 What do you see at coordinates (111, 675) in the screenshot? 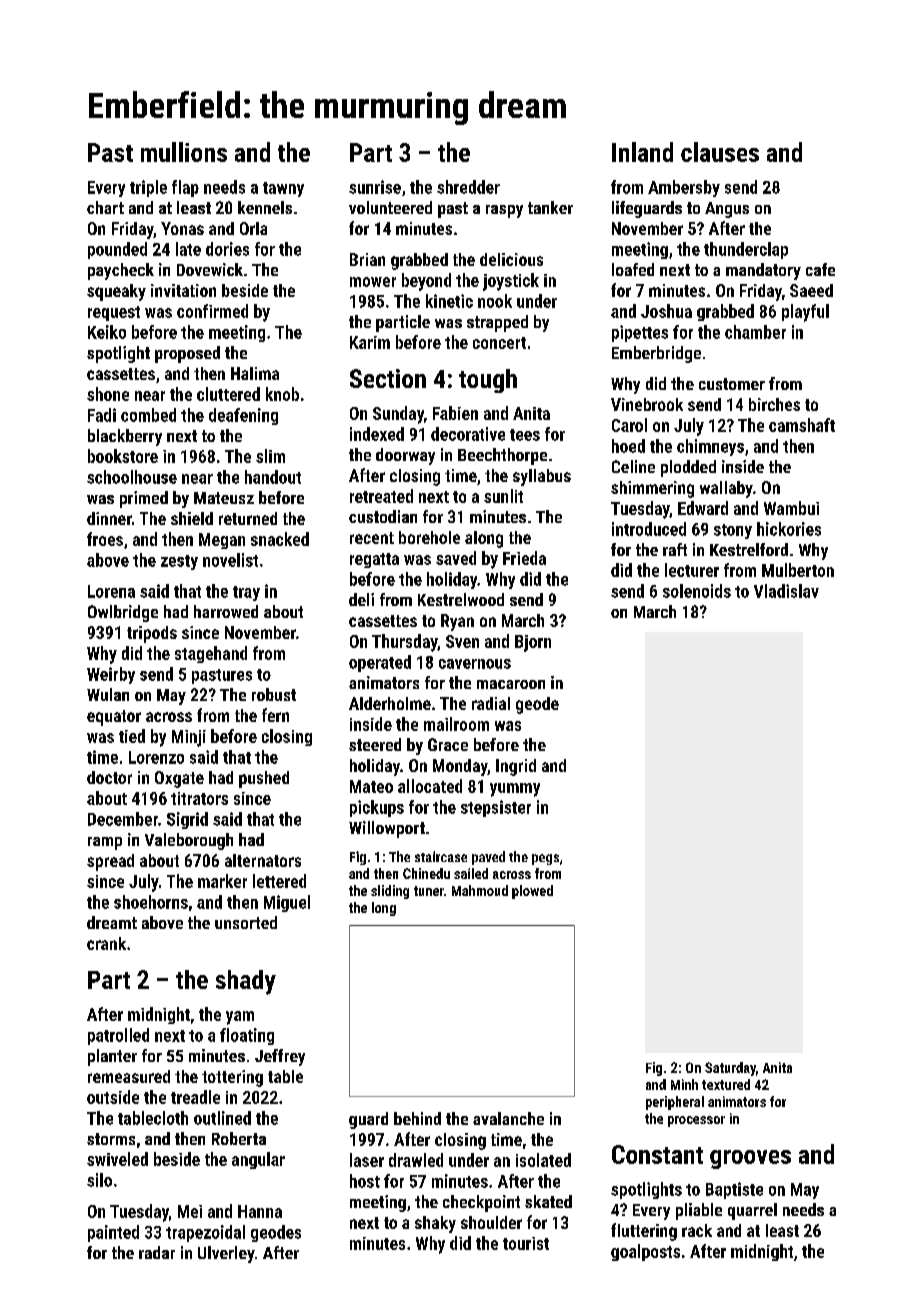
I see `Weirby` at bounding box center [111, 675].
